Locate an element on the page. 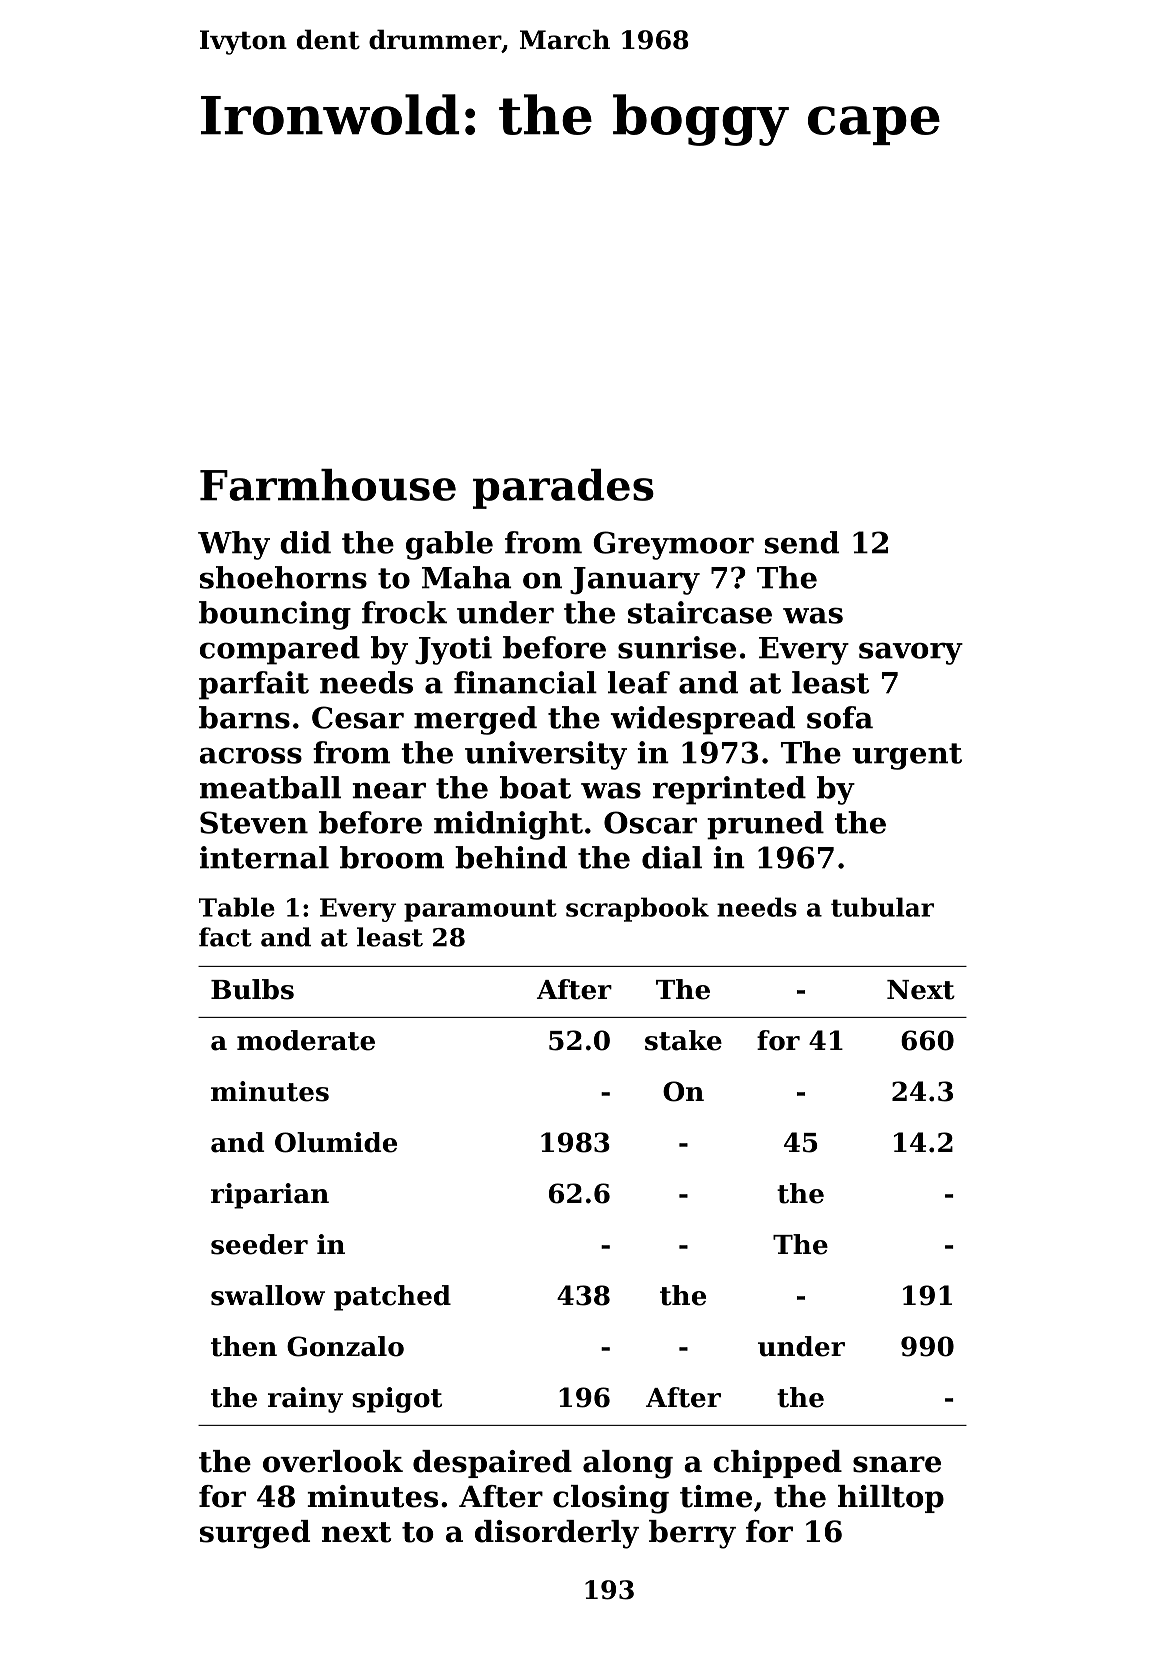 This document has height=1654, width=1165. send is located at coordinates (802, 542).
